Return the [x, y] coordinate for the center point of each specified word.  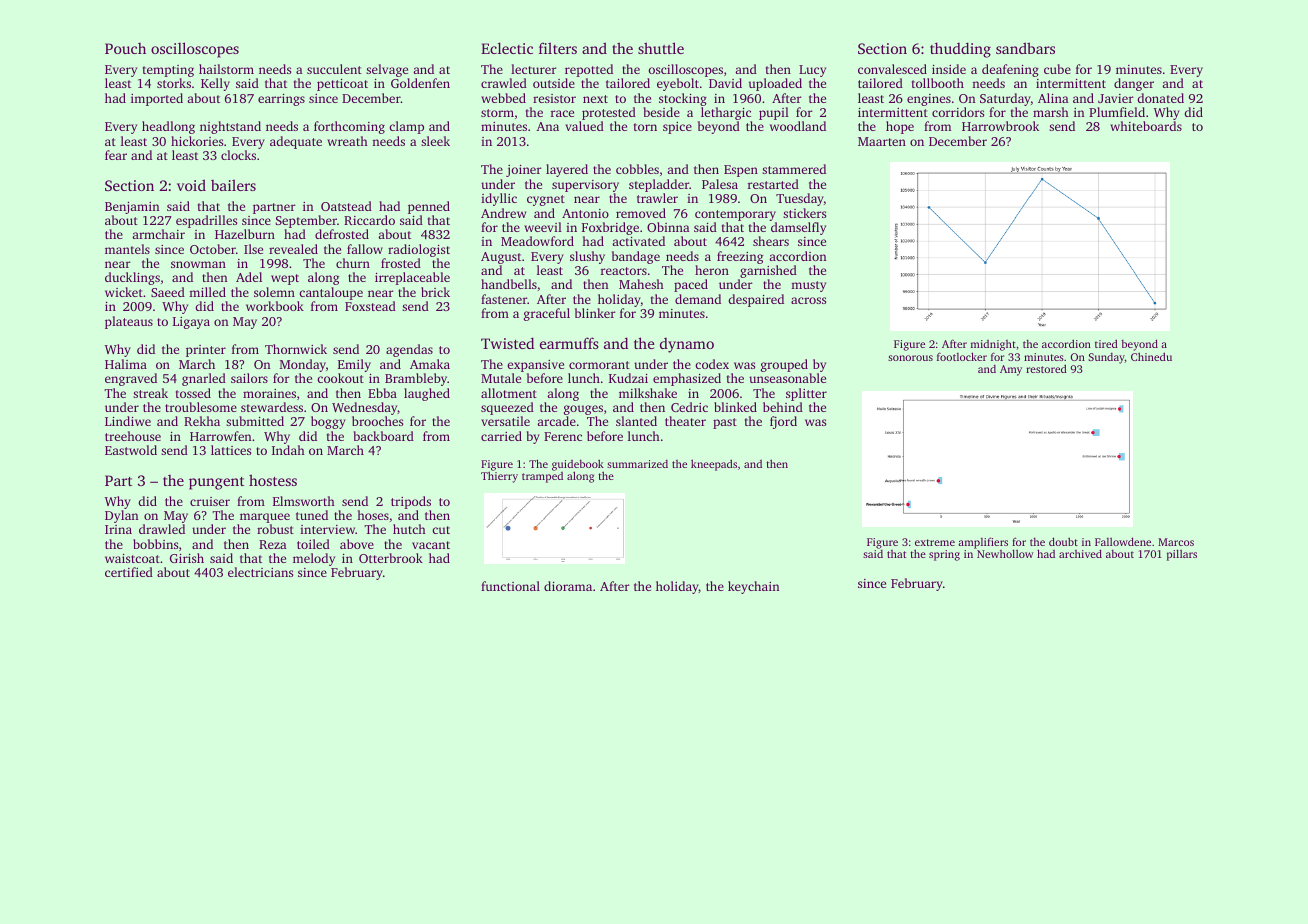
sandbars [1025, 48]
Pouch [125, 48]
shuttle [661, 48]
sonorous [910, 358]
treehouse [133, 436]
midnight [993, 345]
